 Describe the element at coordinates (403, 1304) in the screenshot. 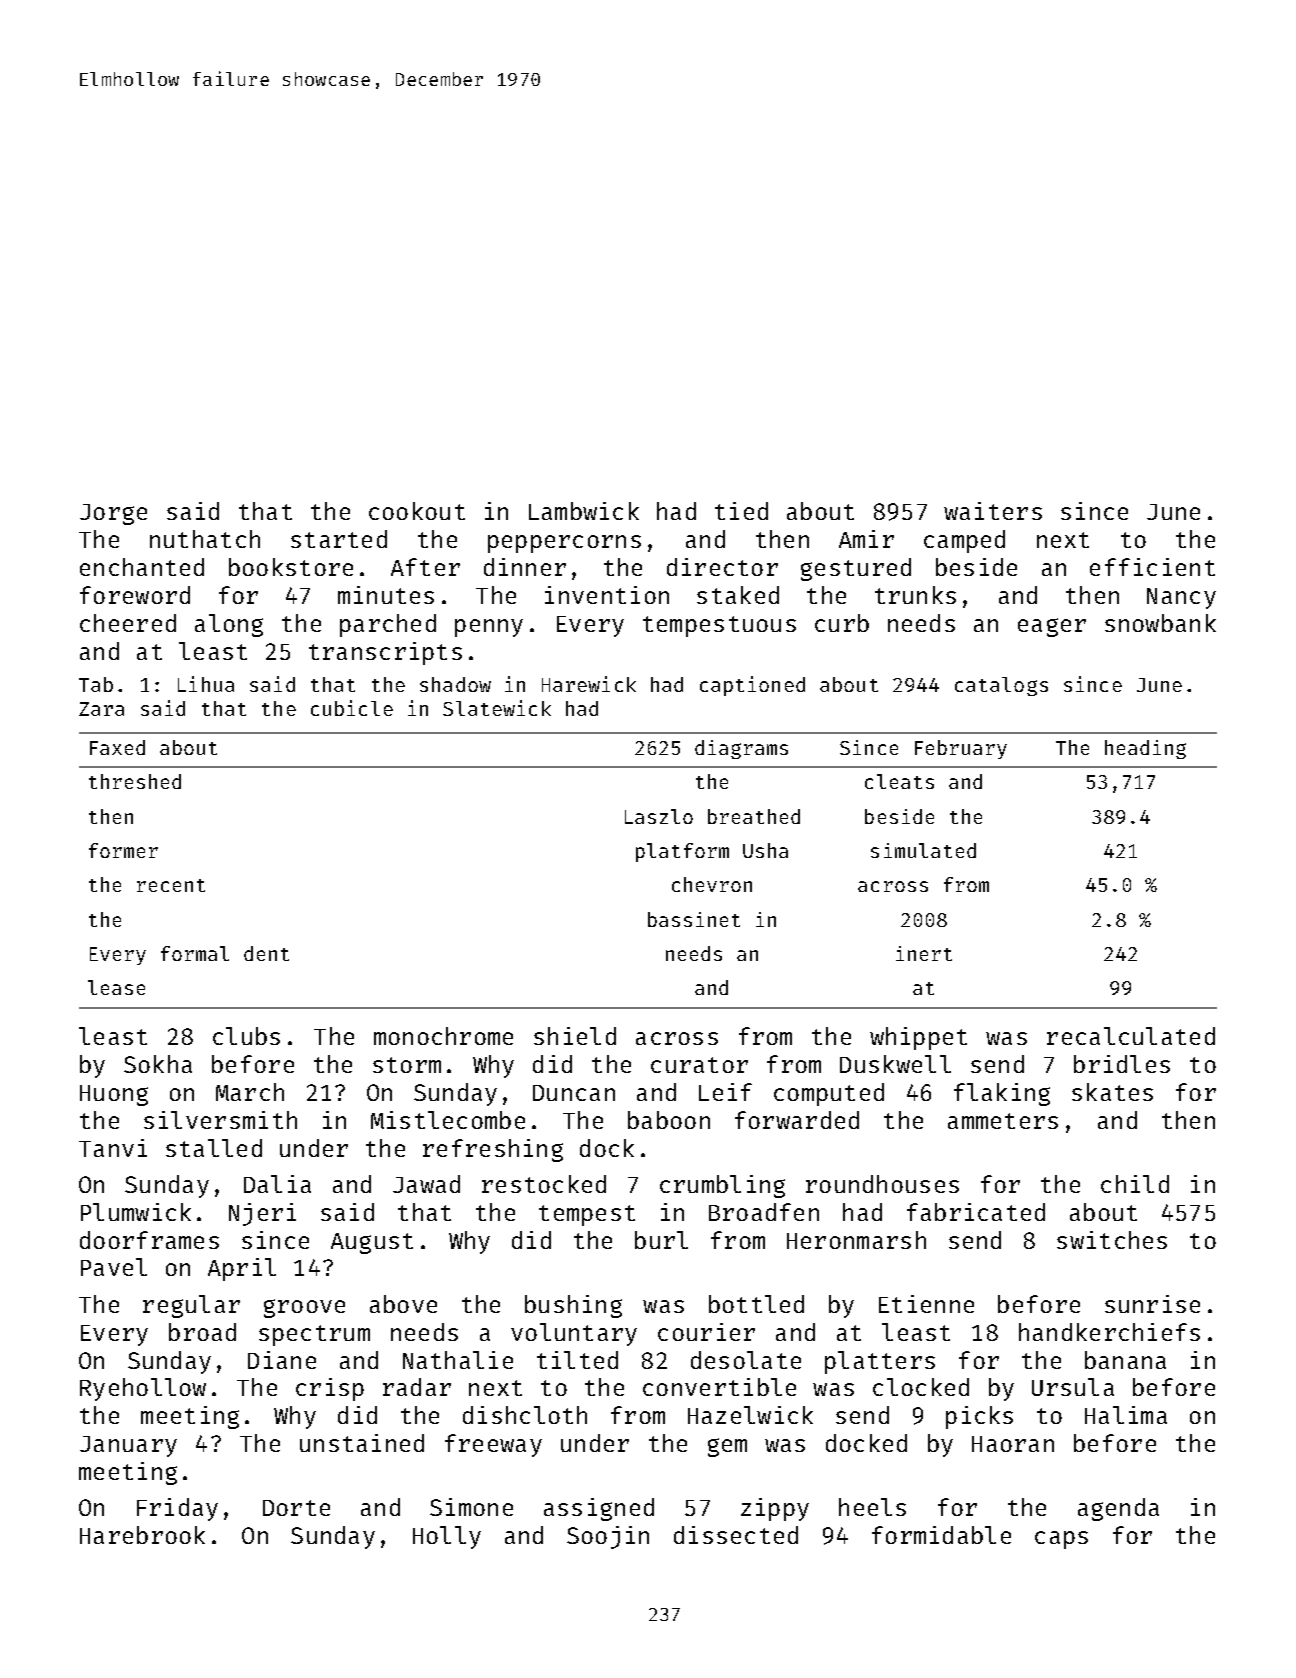

I see `above` at that location.
